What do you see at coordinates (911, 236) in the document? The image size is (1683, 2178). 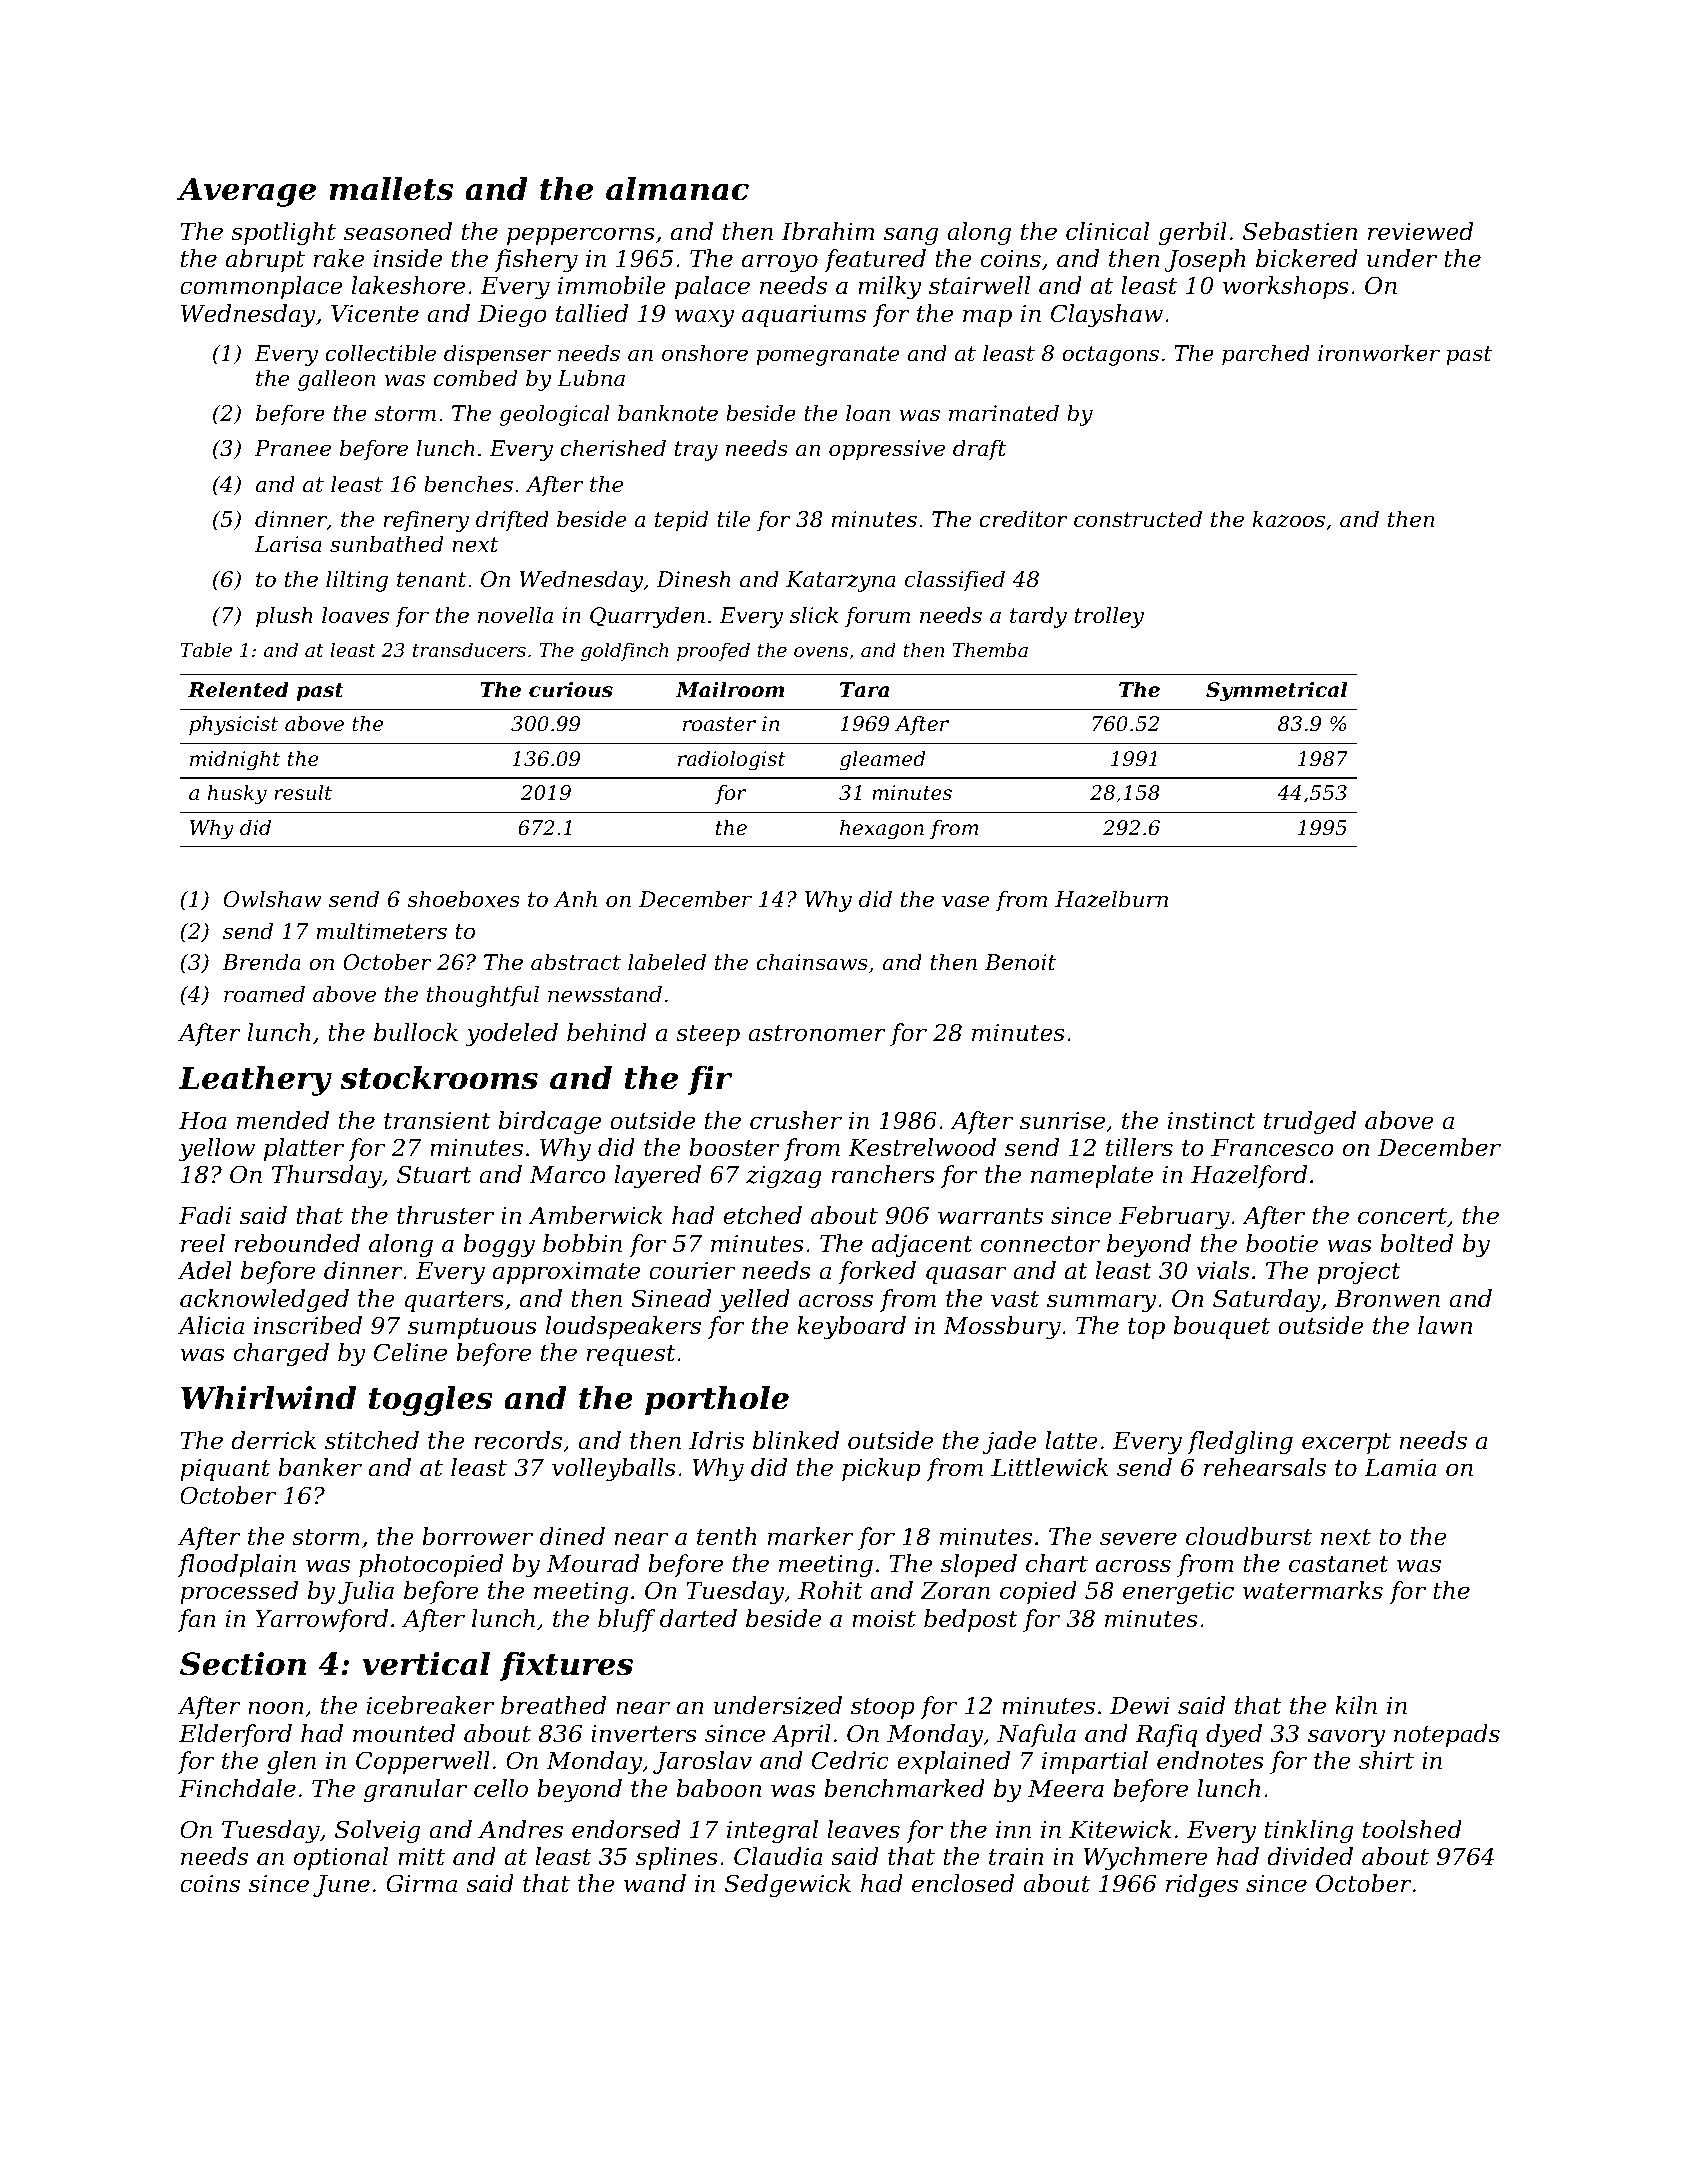 I see `sang` at bounding box center [911, 236].
